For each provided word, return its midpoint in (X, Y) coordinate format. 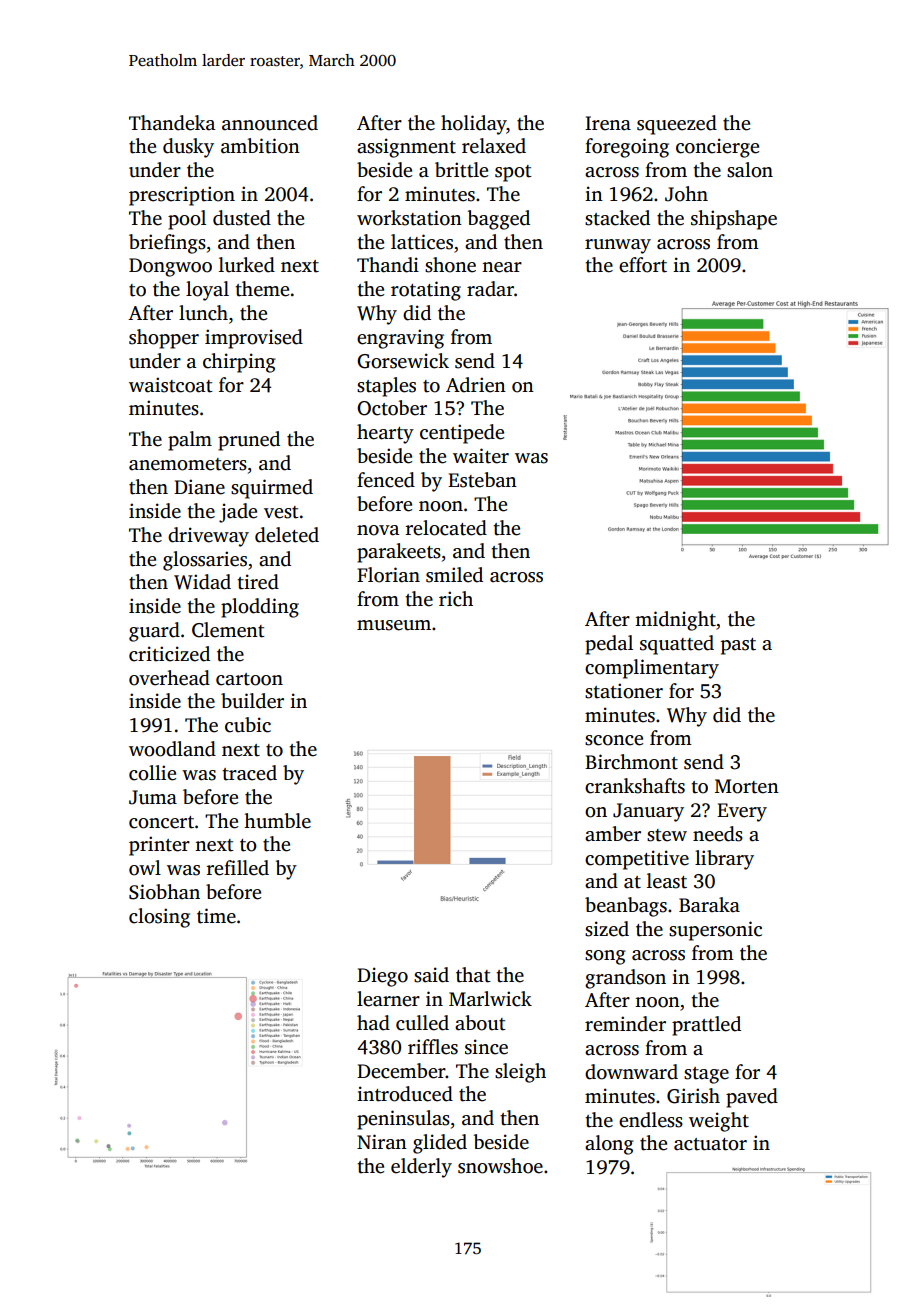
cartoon (249, 679)
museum (394, 625)
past (738, 646)
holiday (473, 125)
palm (190, 441)
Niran (382, 1142)
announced (270, 123)
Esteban (482, 480)
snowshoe (500, 1166)
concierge (717, 148)
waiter (481, 456)
